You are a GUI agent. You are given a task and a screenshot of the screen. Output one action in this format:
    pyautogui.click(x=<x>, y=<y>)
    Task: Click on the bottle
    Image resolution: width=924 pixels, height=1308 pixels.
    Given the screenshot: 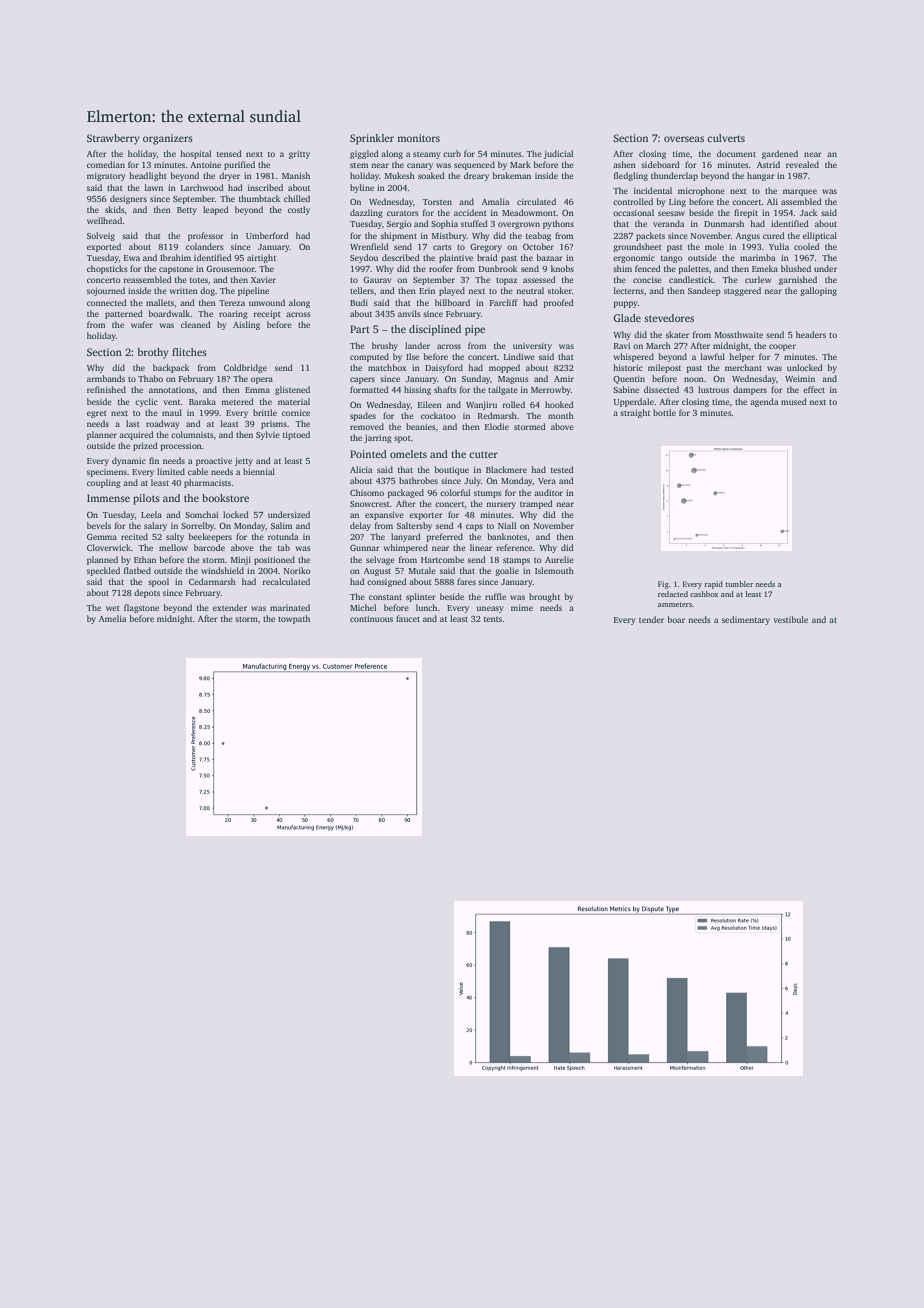 What is the action you would take?
    pyautogui.click(x=664, y=412)
